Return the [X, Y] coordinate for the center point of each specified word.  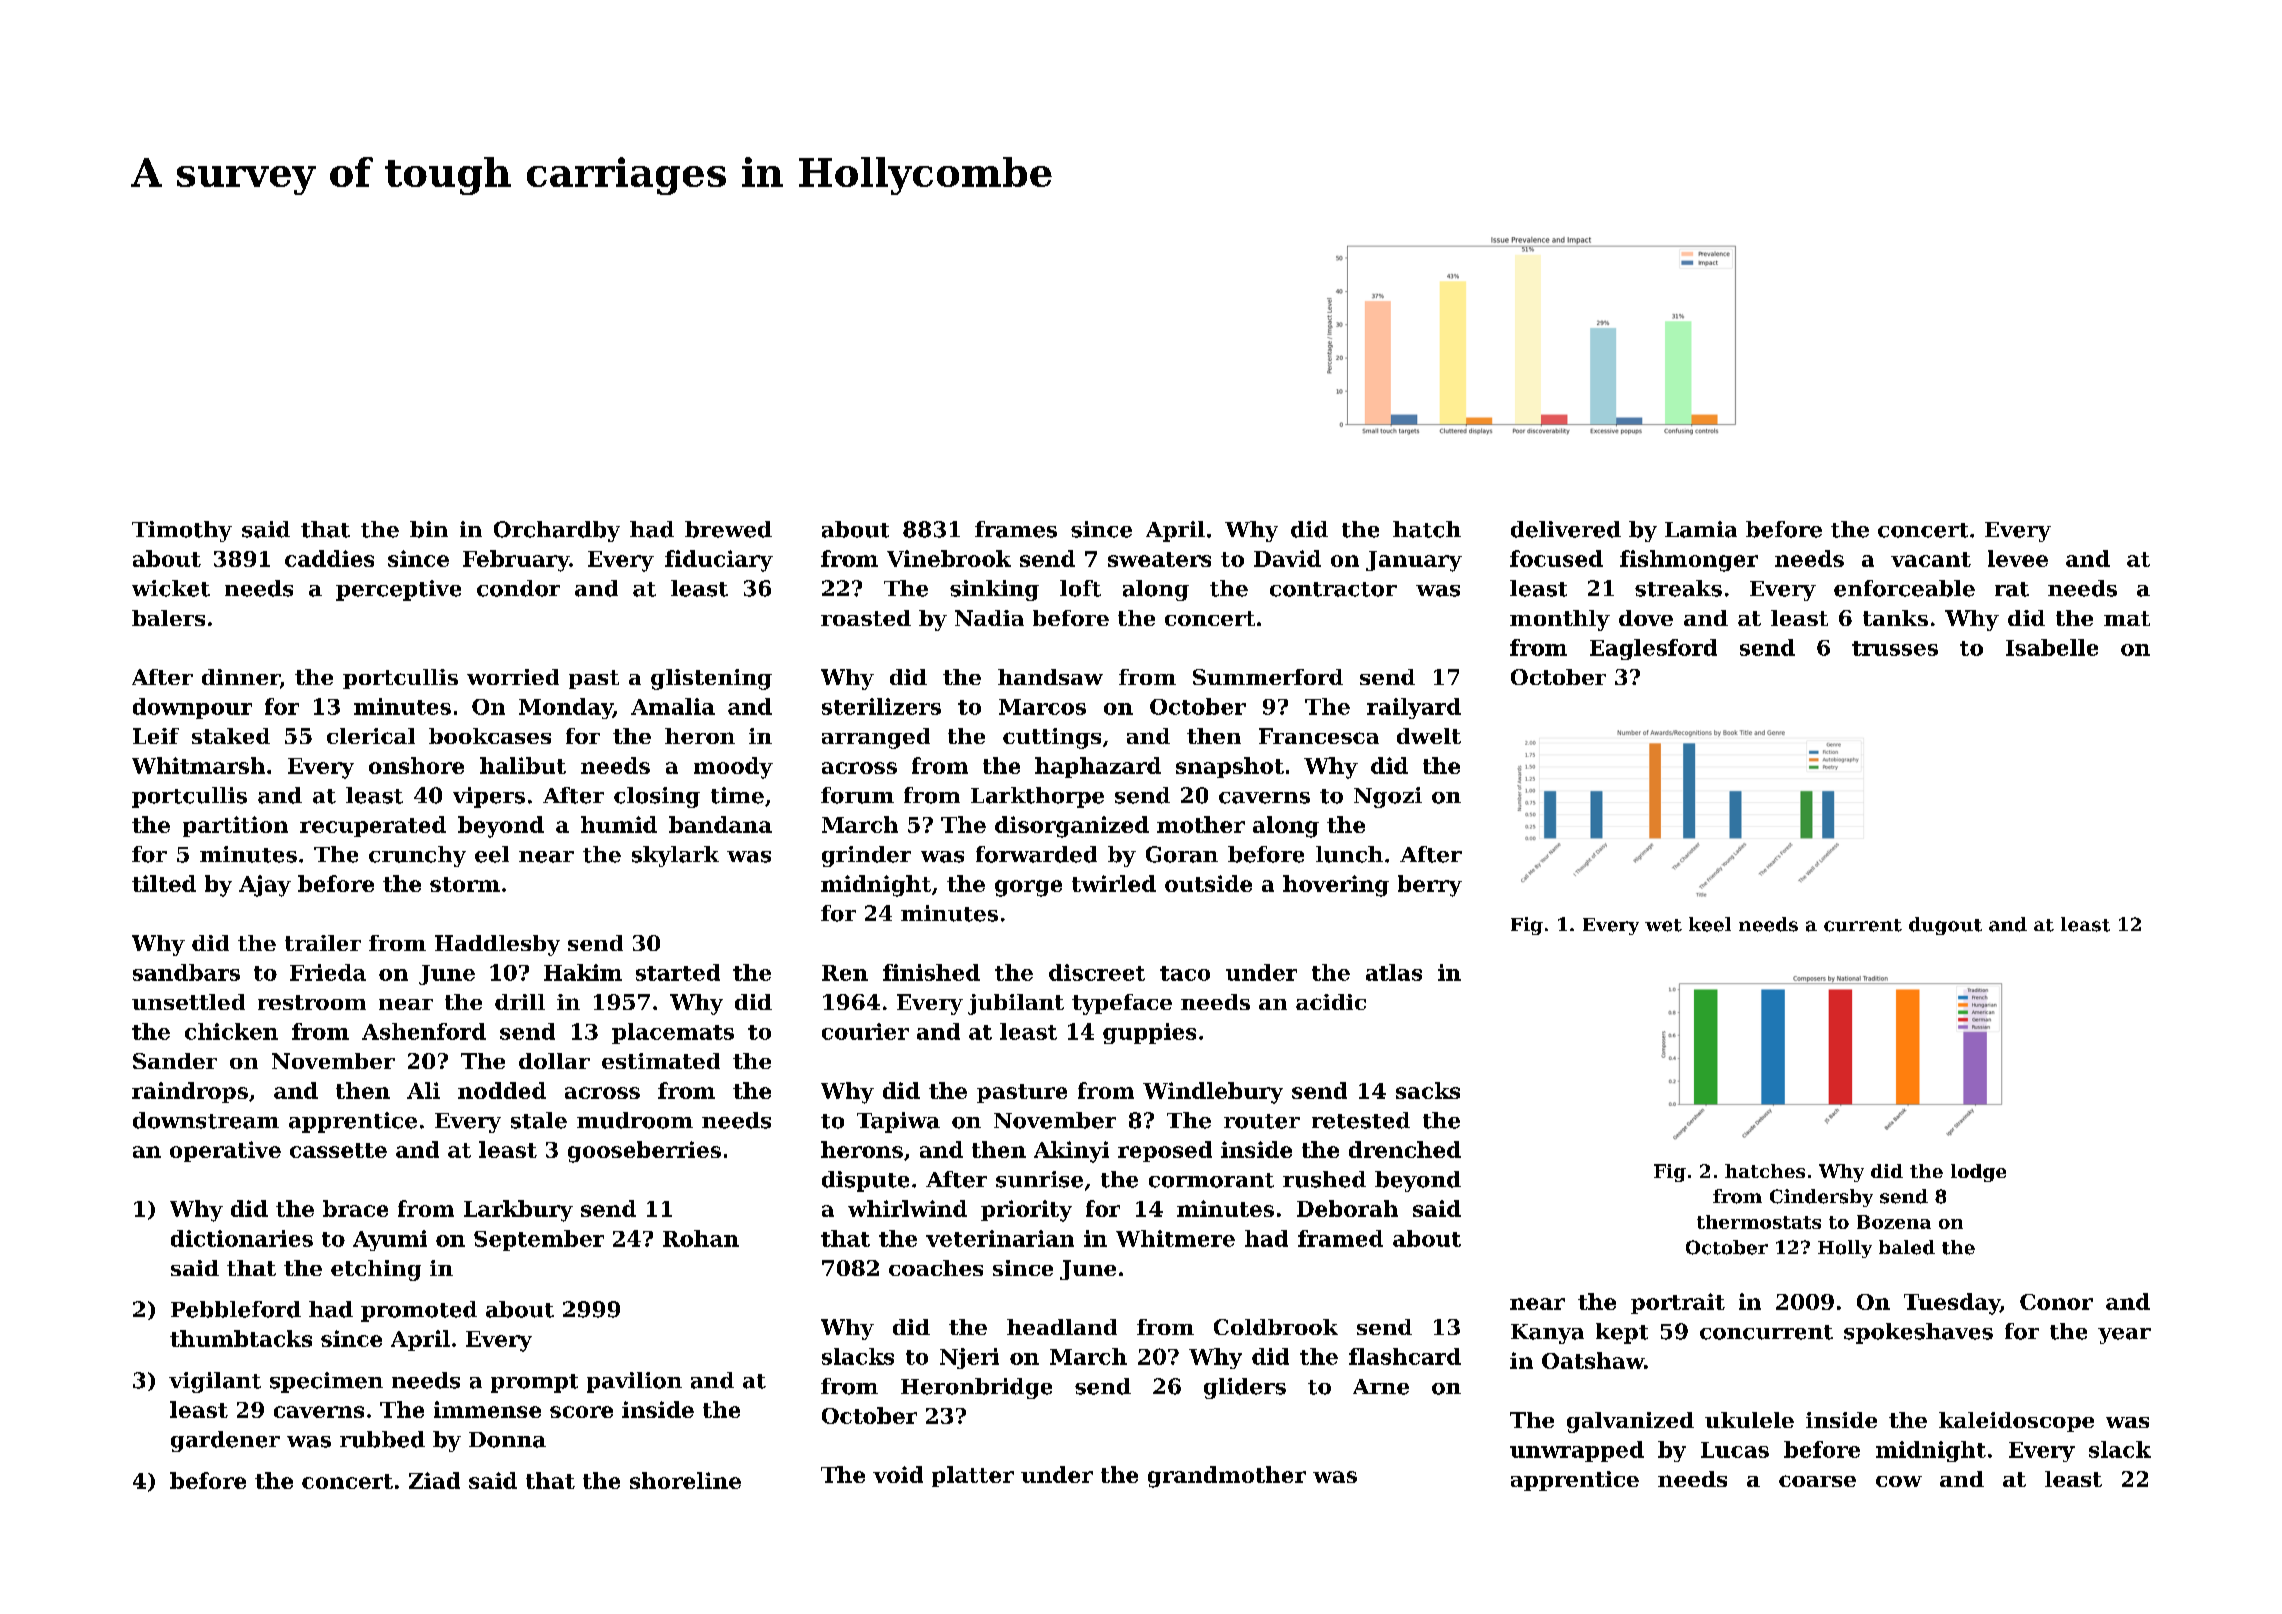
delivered [1566, 529]
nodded [502, 1090]
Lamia [1701, 529]
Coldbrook [1276, 1327]
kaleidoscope [2016, 1422]
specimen [326, 1382]
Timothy [182, 531]
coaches [936, 1268]
